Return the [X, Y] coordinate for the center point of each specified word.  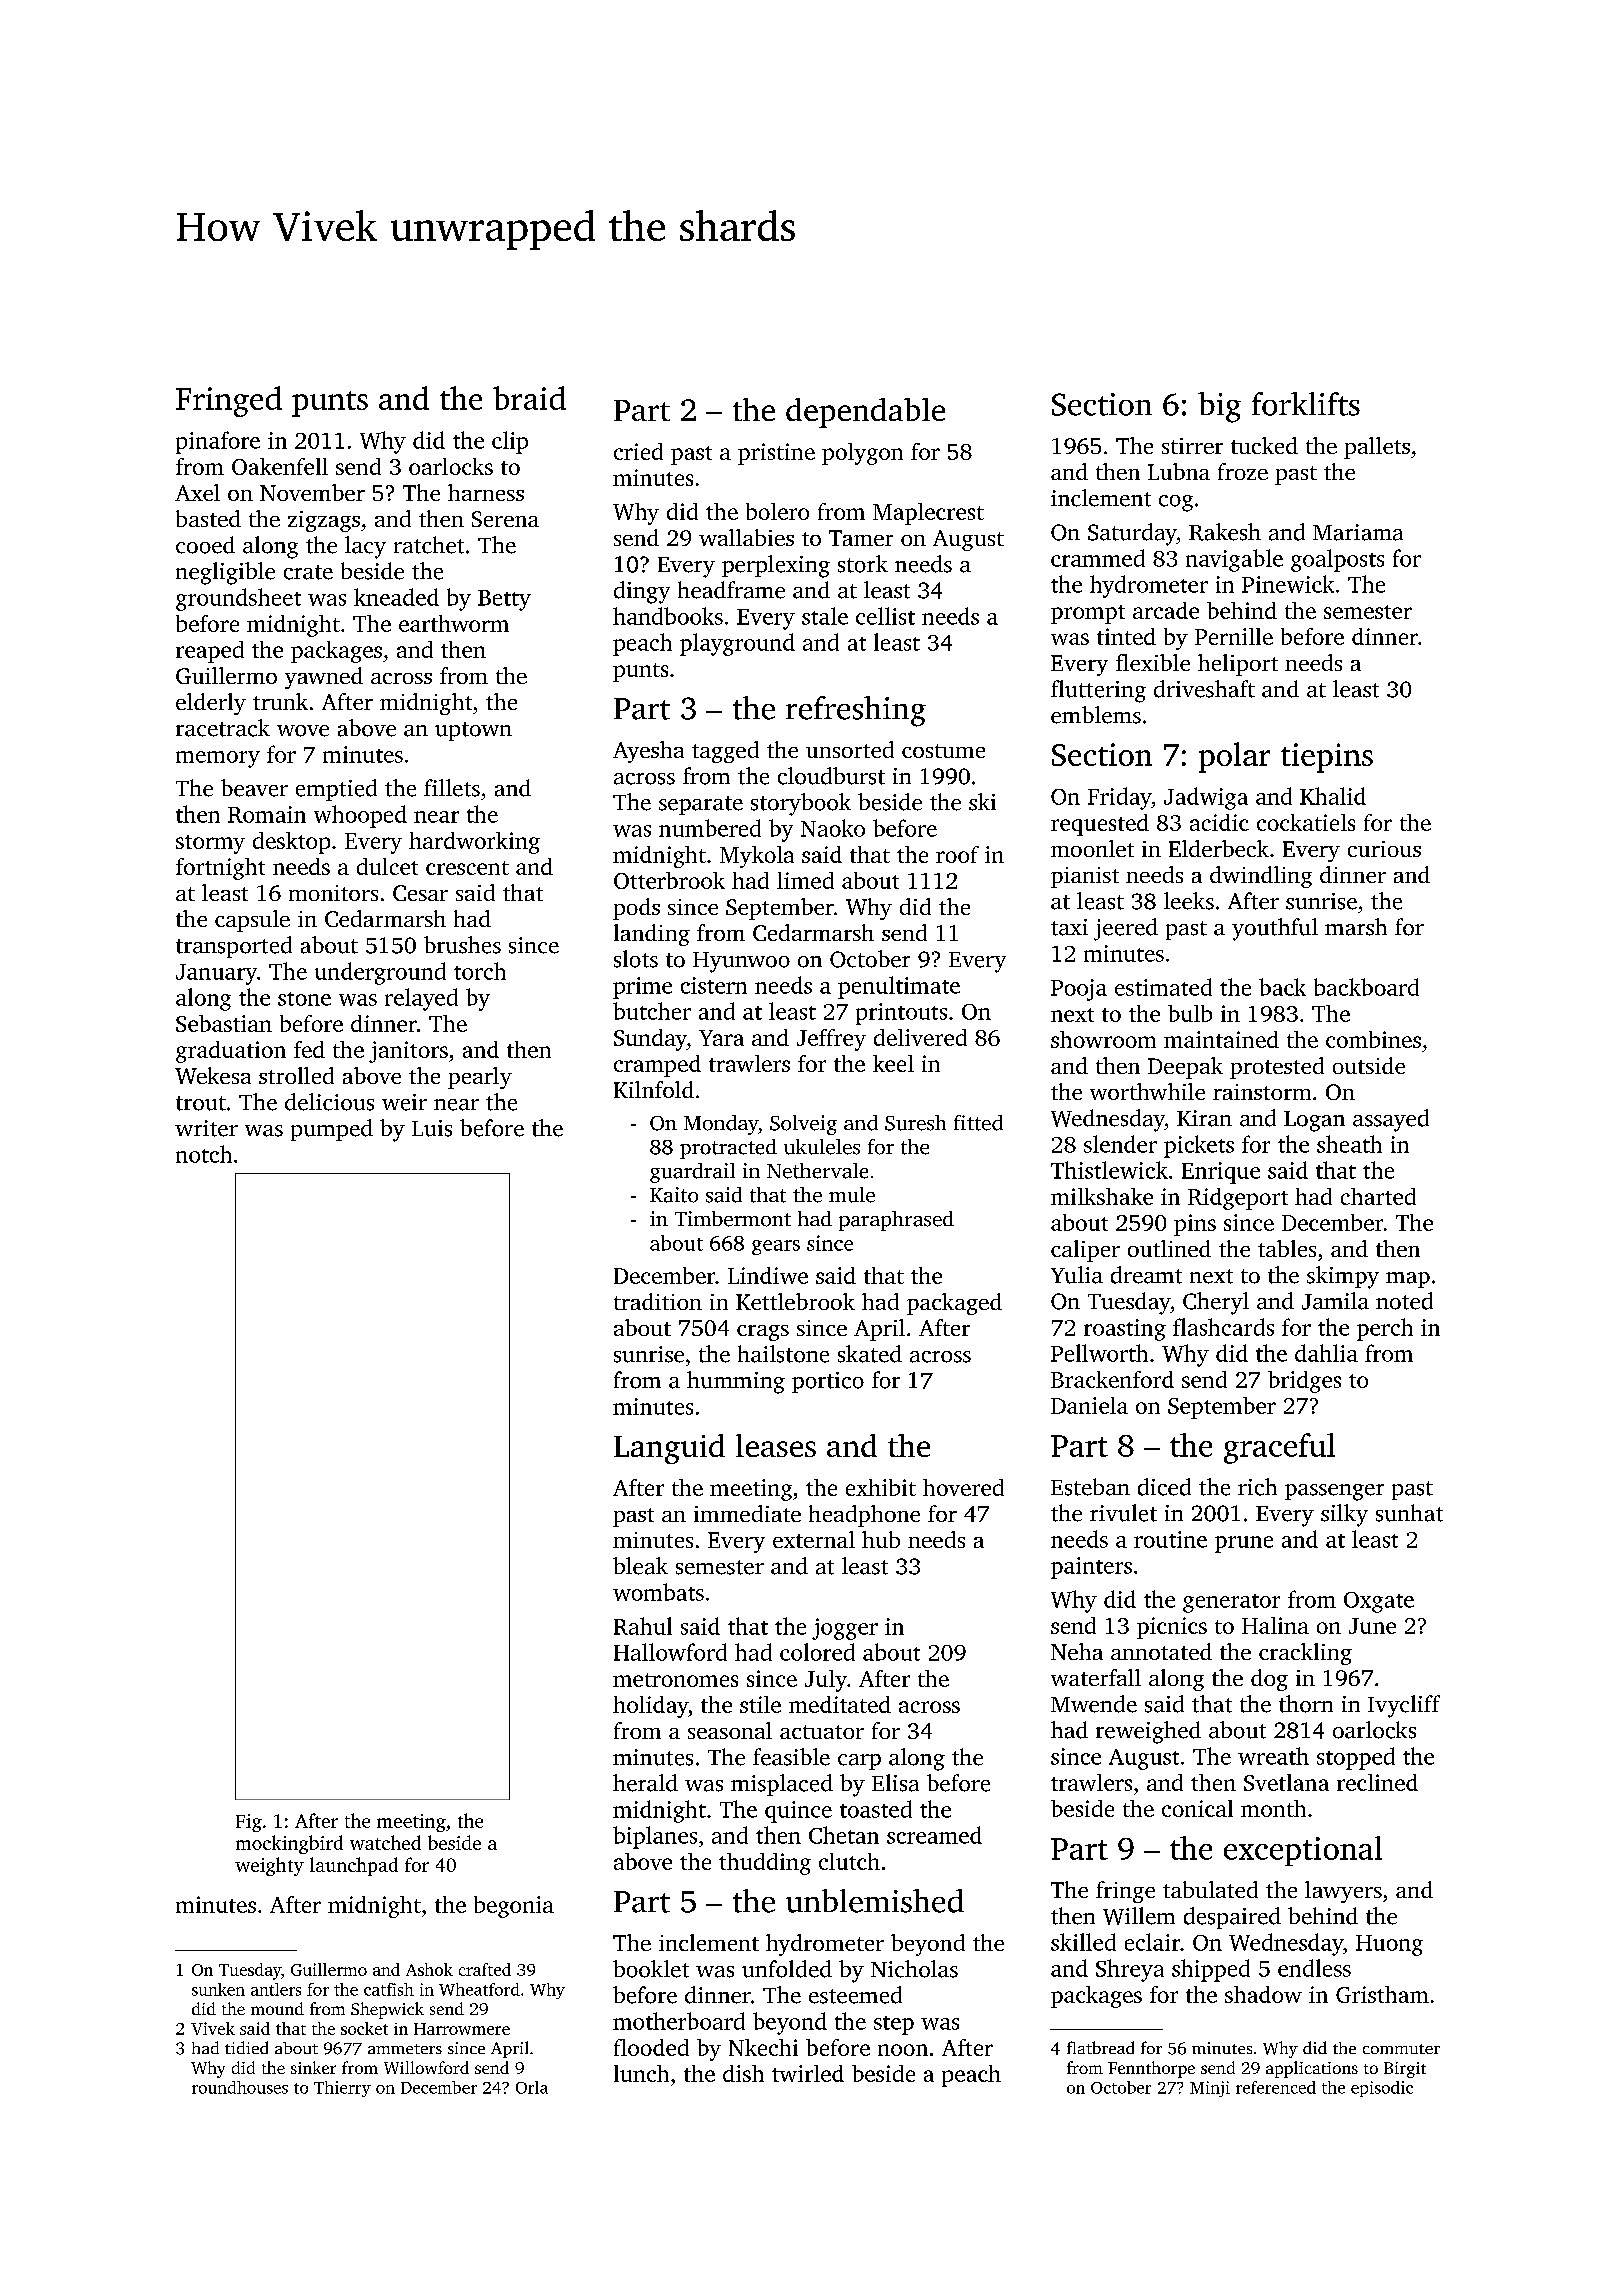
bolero [777, 511]
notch [204, 1154]
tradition [658, 1301]
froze [1243, 471]
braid [529, 398]
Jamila [1335, 1301]
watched [385, 1842]
